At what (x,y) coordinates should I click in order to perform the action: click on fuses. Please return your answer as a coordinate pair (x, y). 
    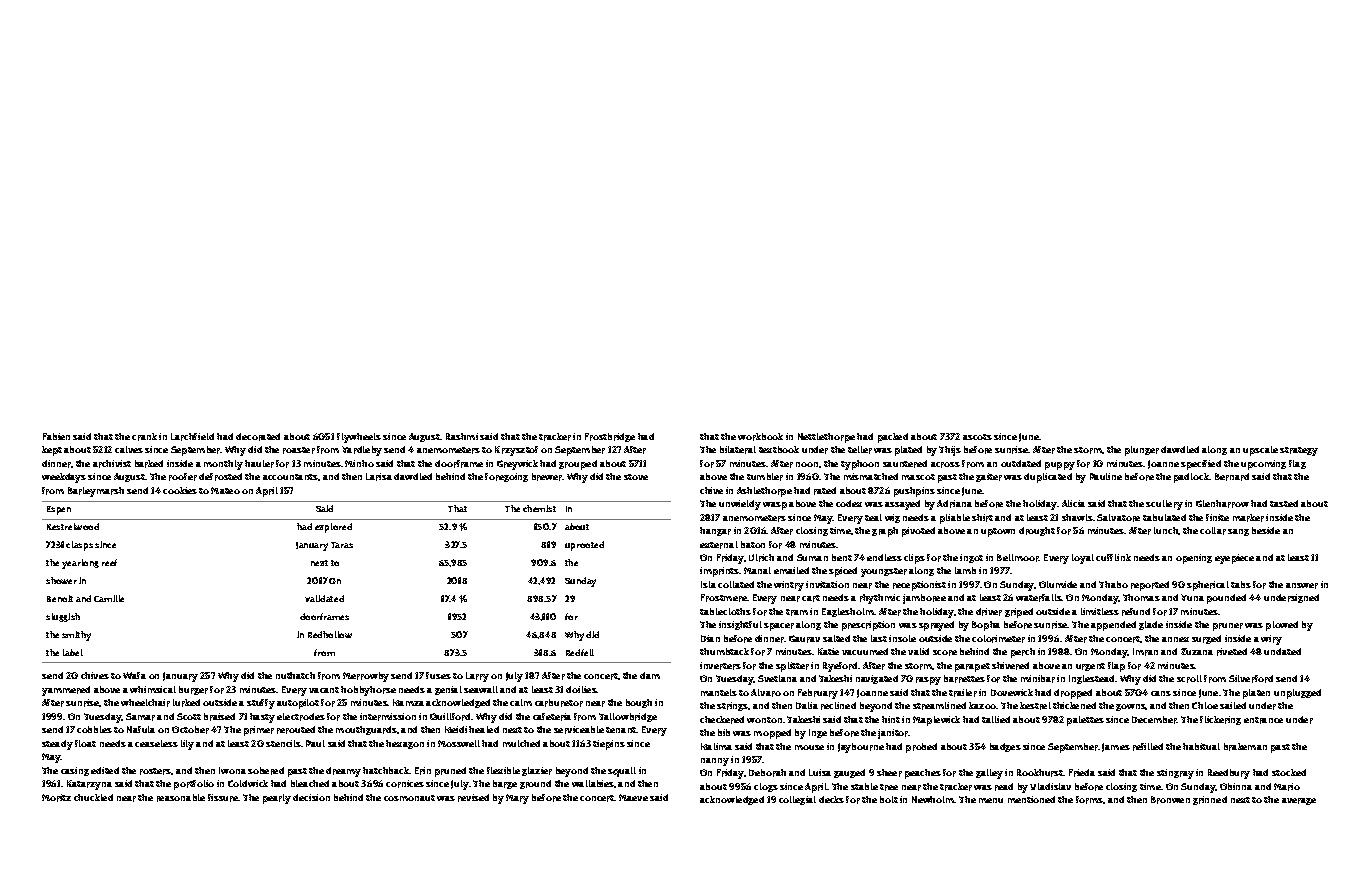
    Looking at the image, I should click on (438, 675).
